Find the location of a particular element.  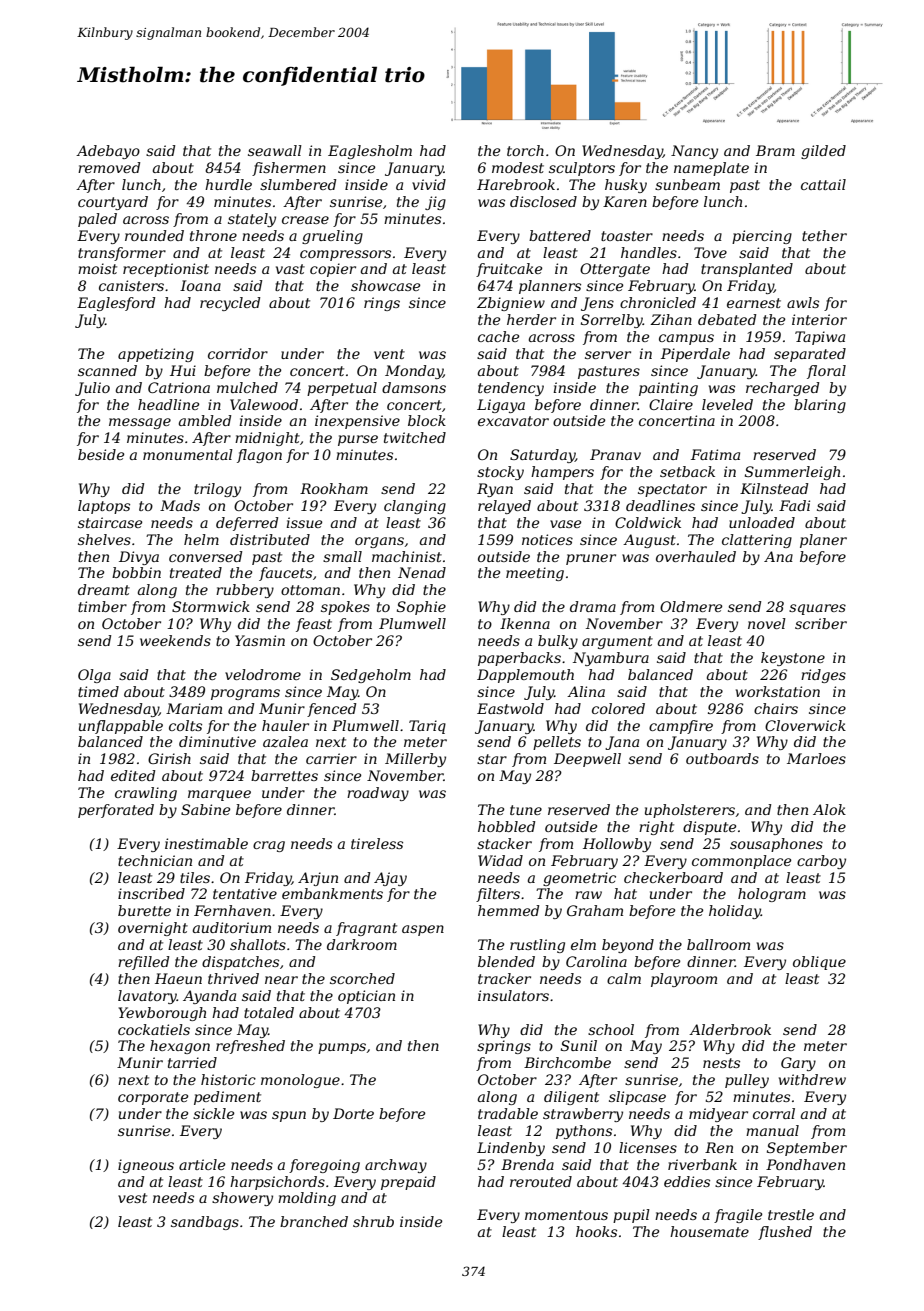

Tove is located at coordinates (710, 252).
